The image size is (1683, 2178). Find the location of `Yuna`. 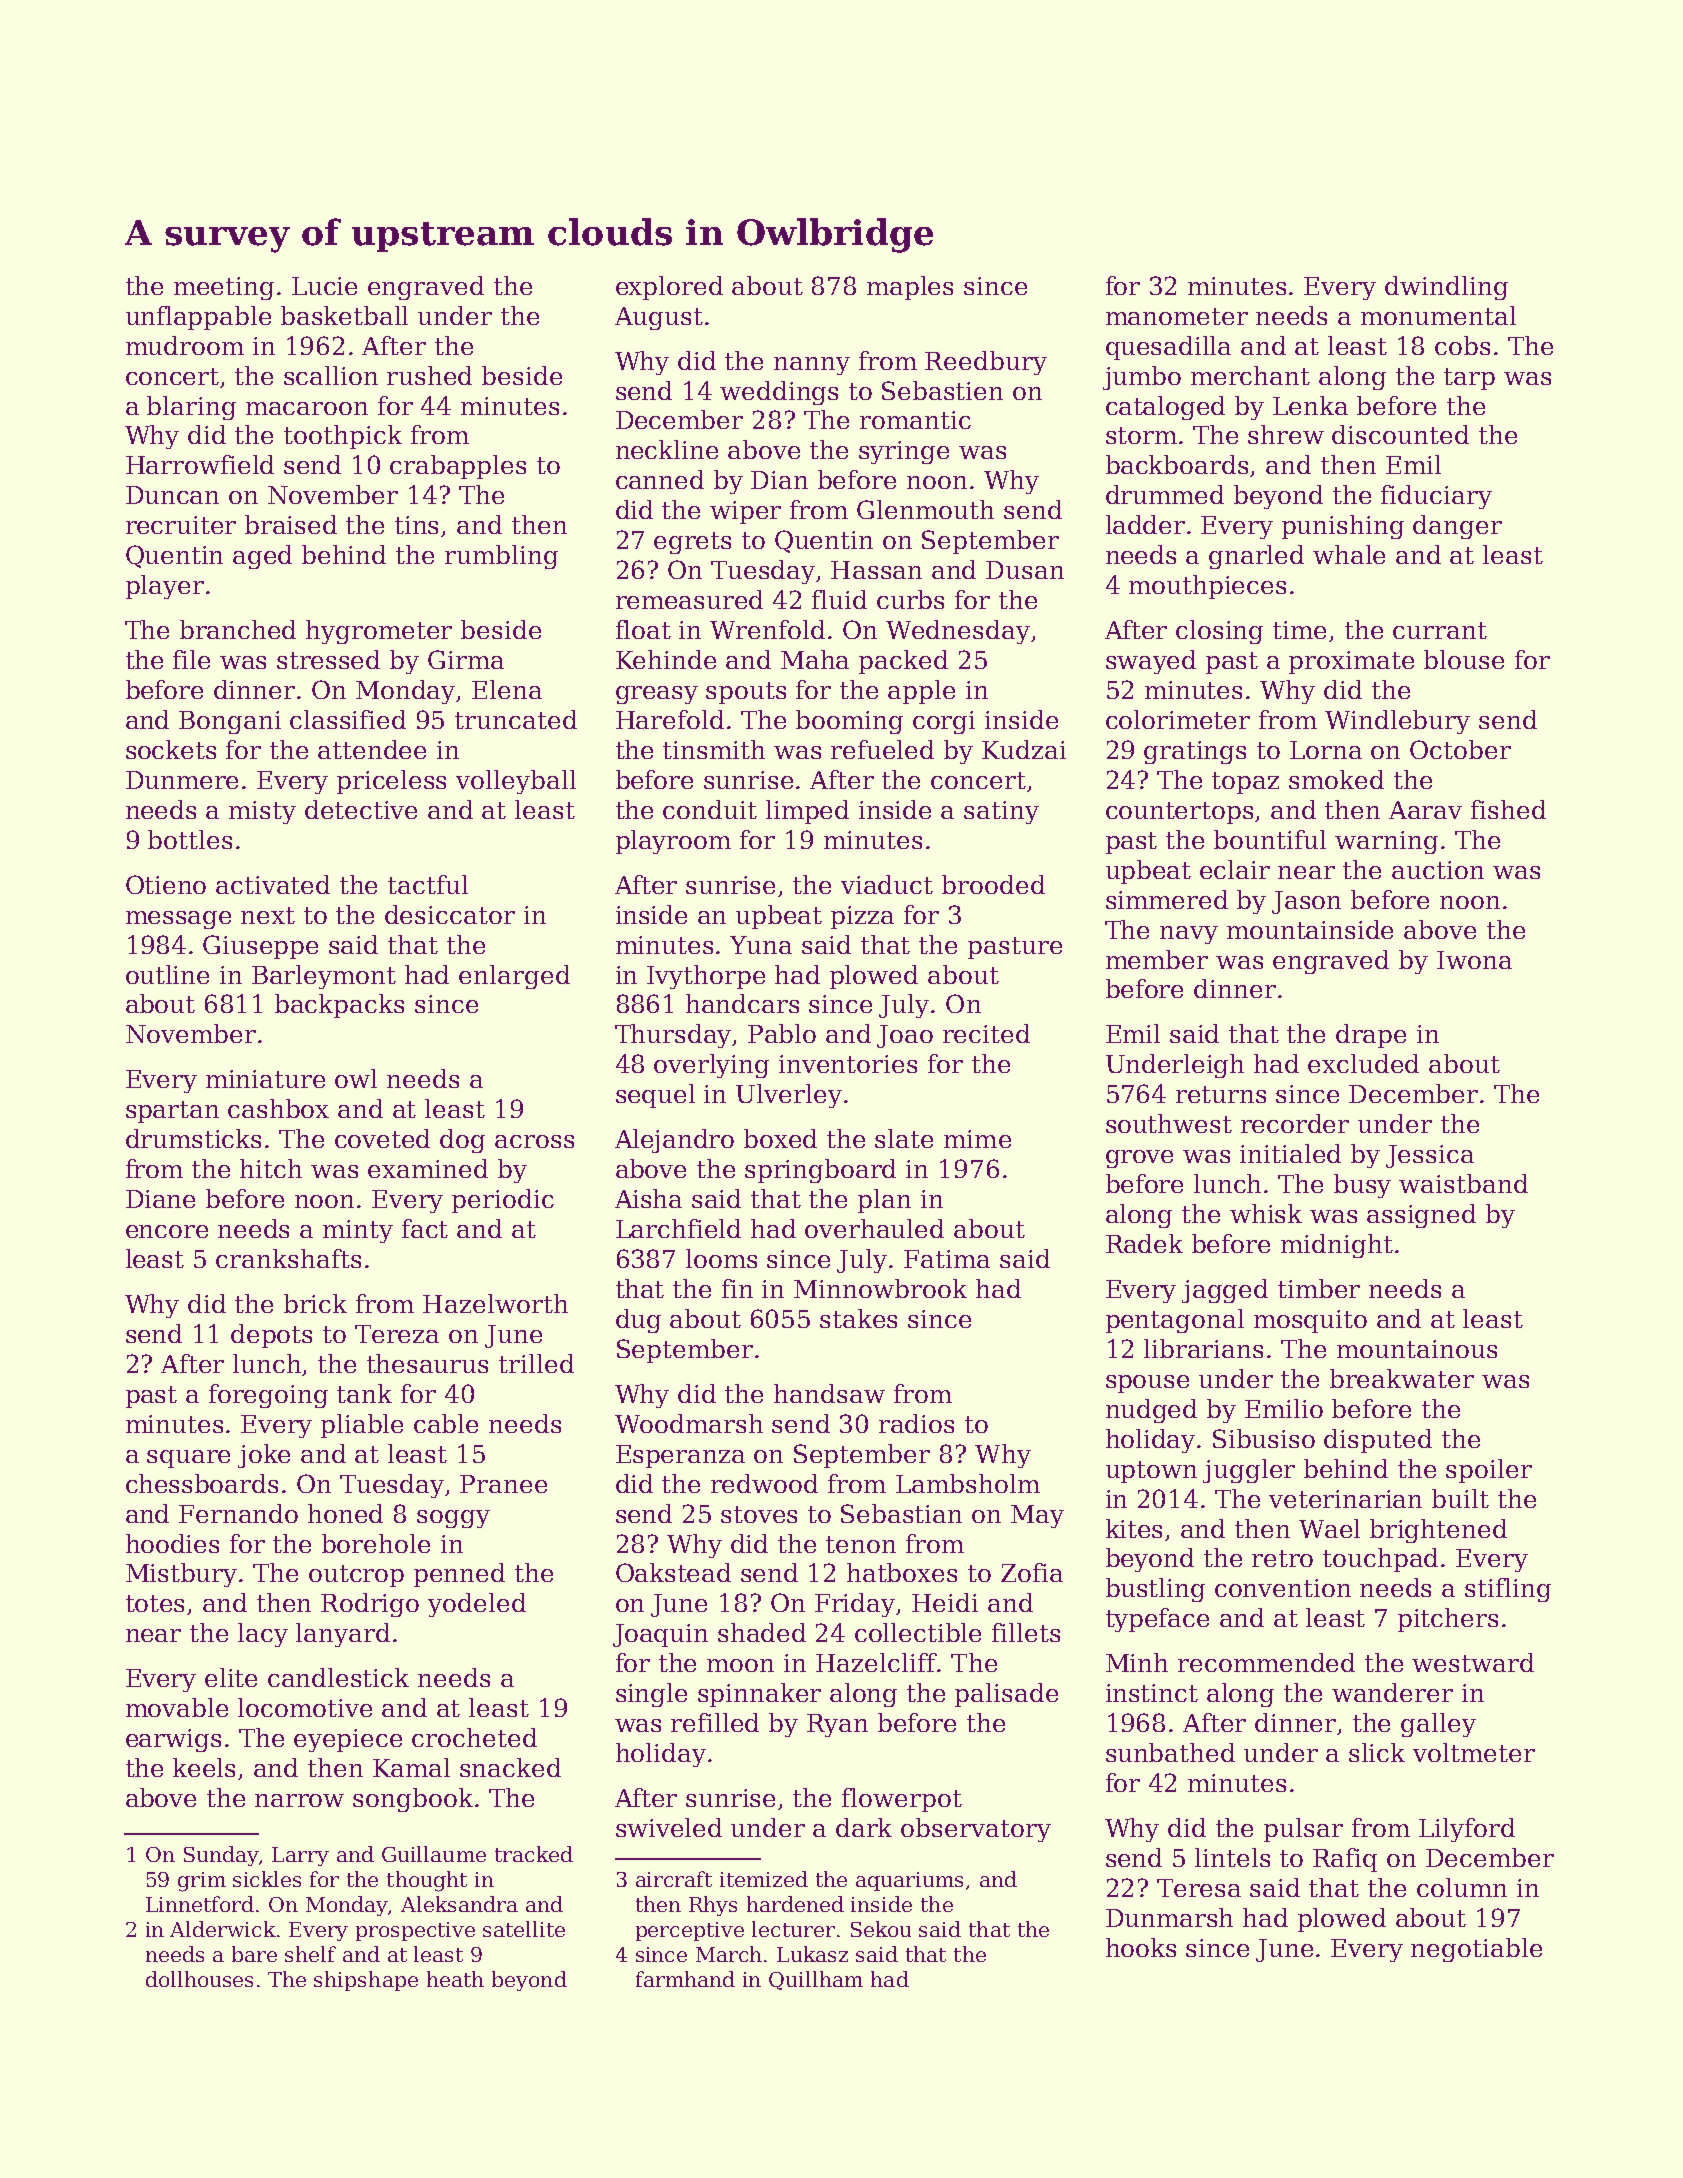

Yuna is located at coordinates (761, 945).
